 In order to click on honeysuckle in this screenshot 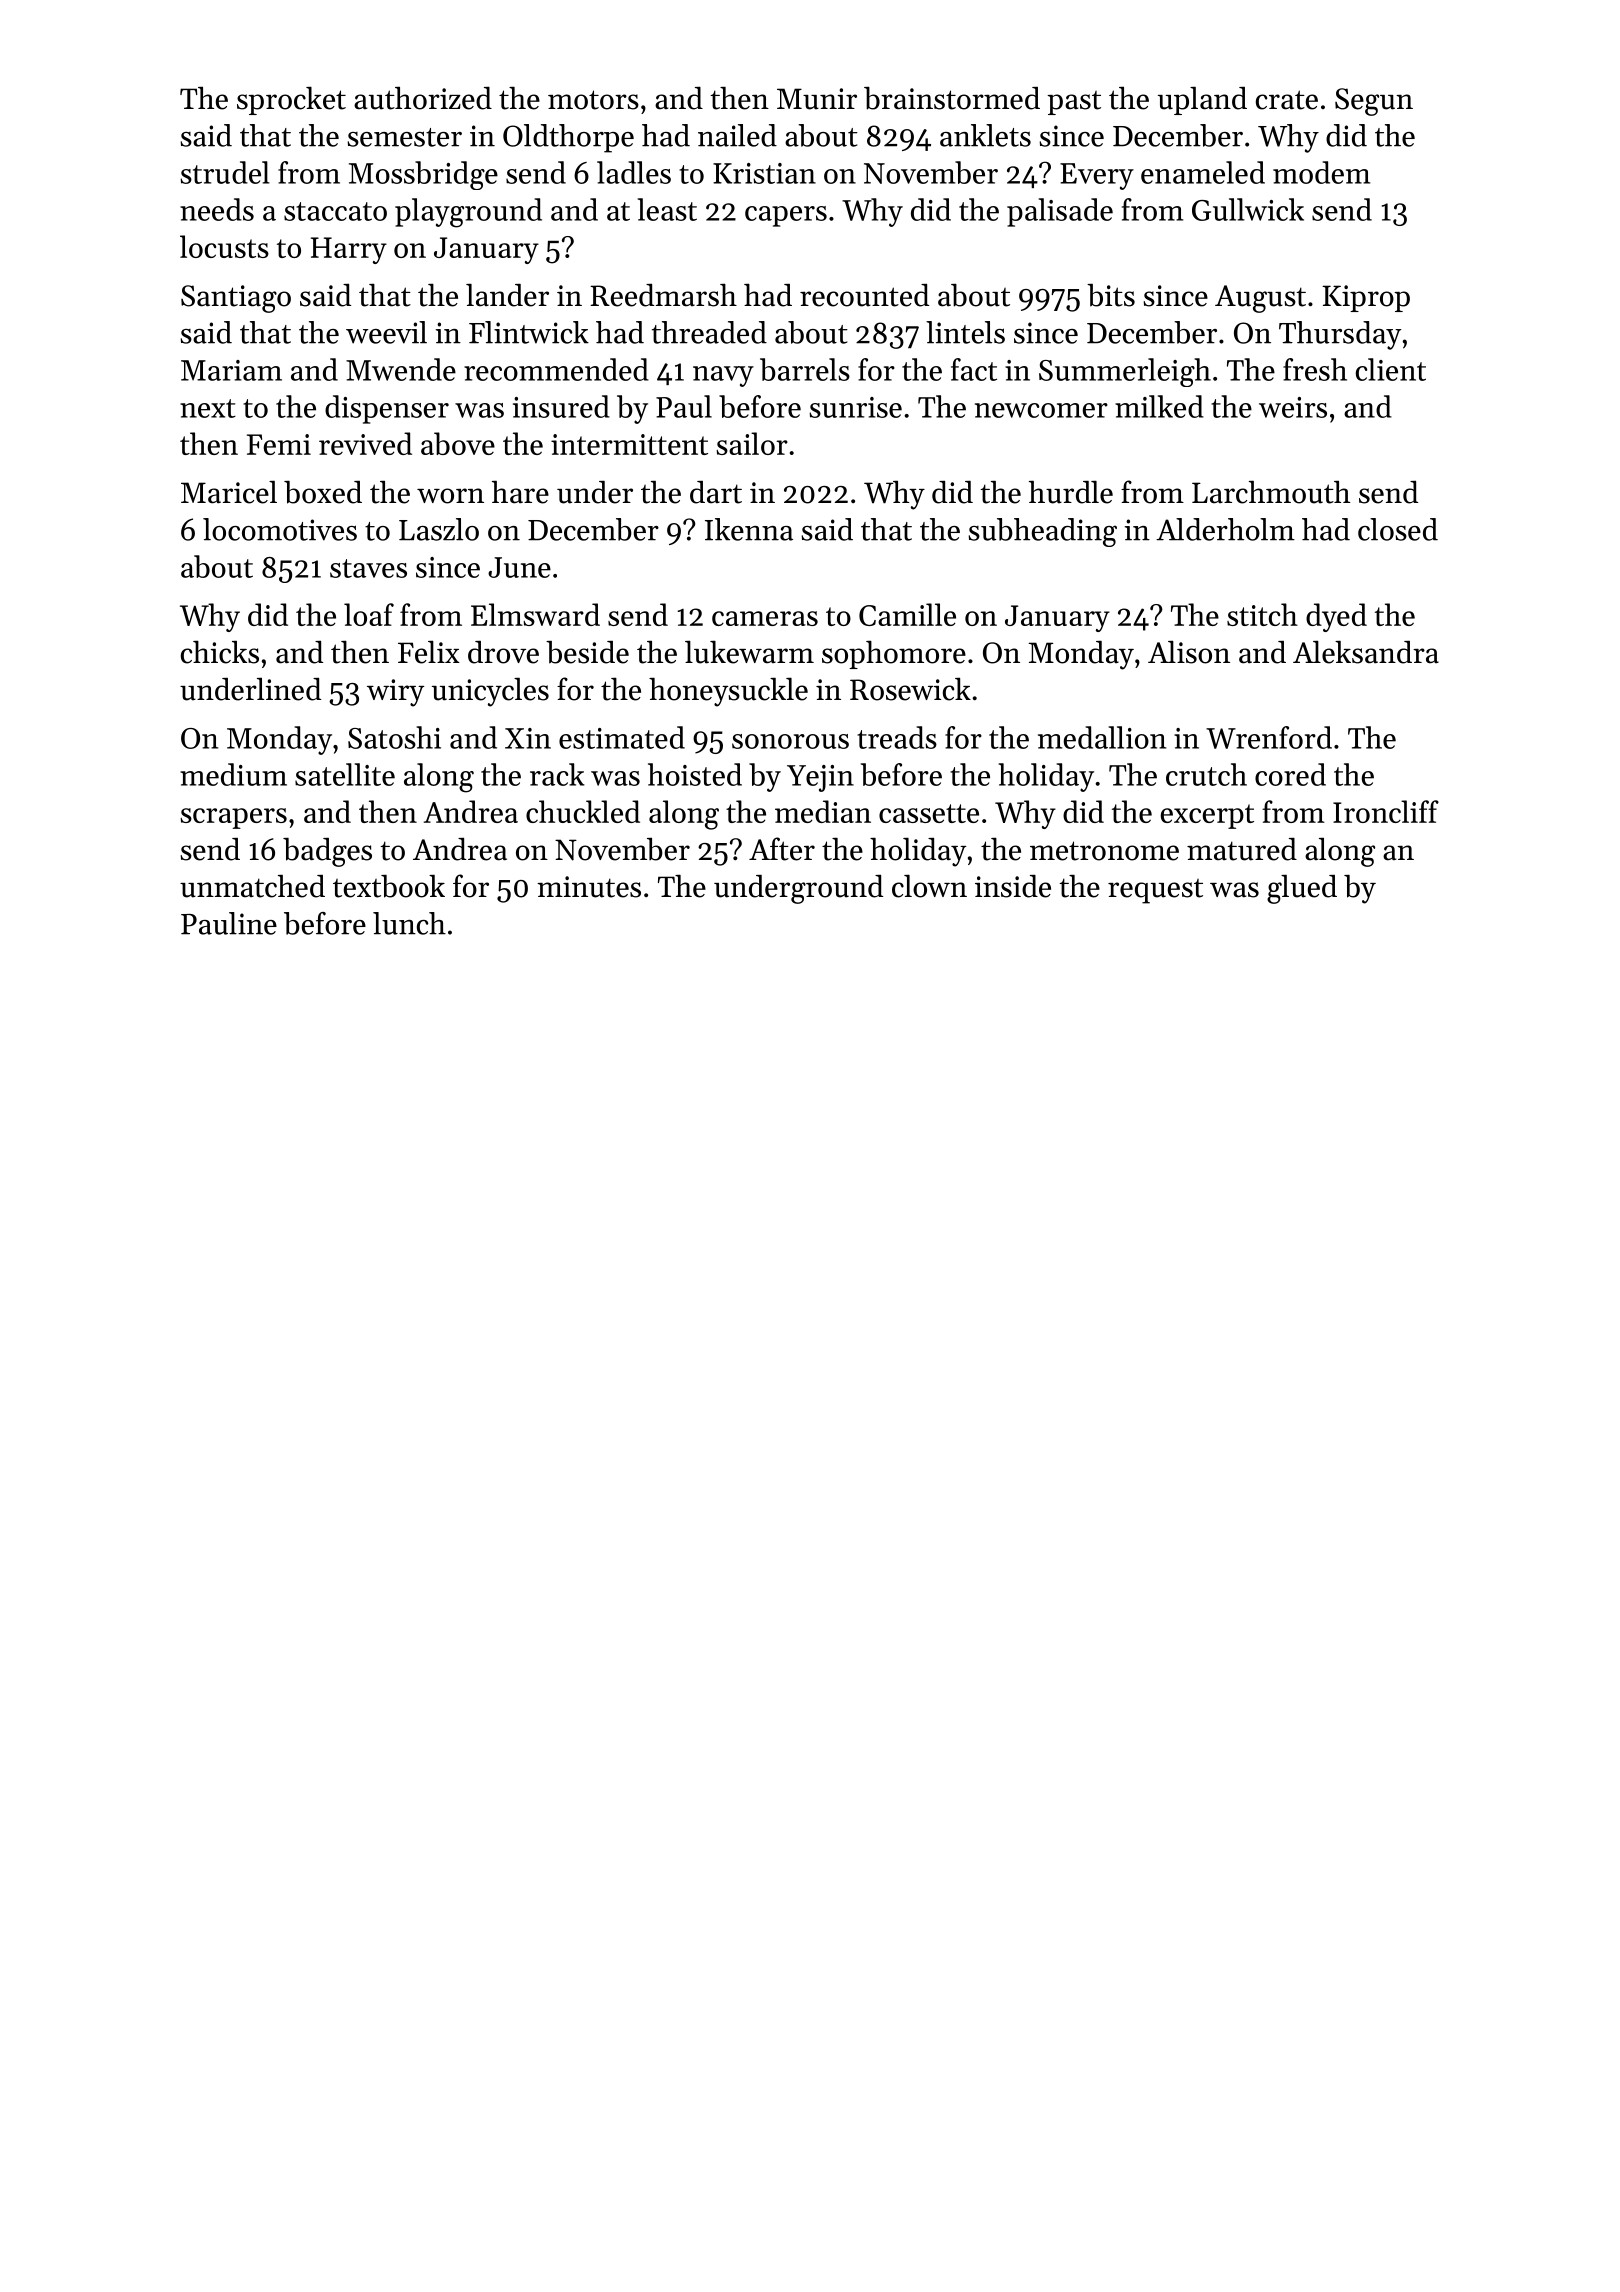, I will do `click(728, 692)`.
